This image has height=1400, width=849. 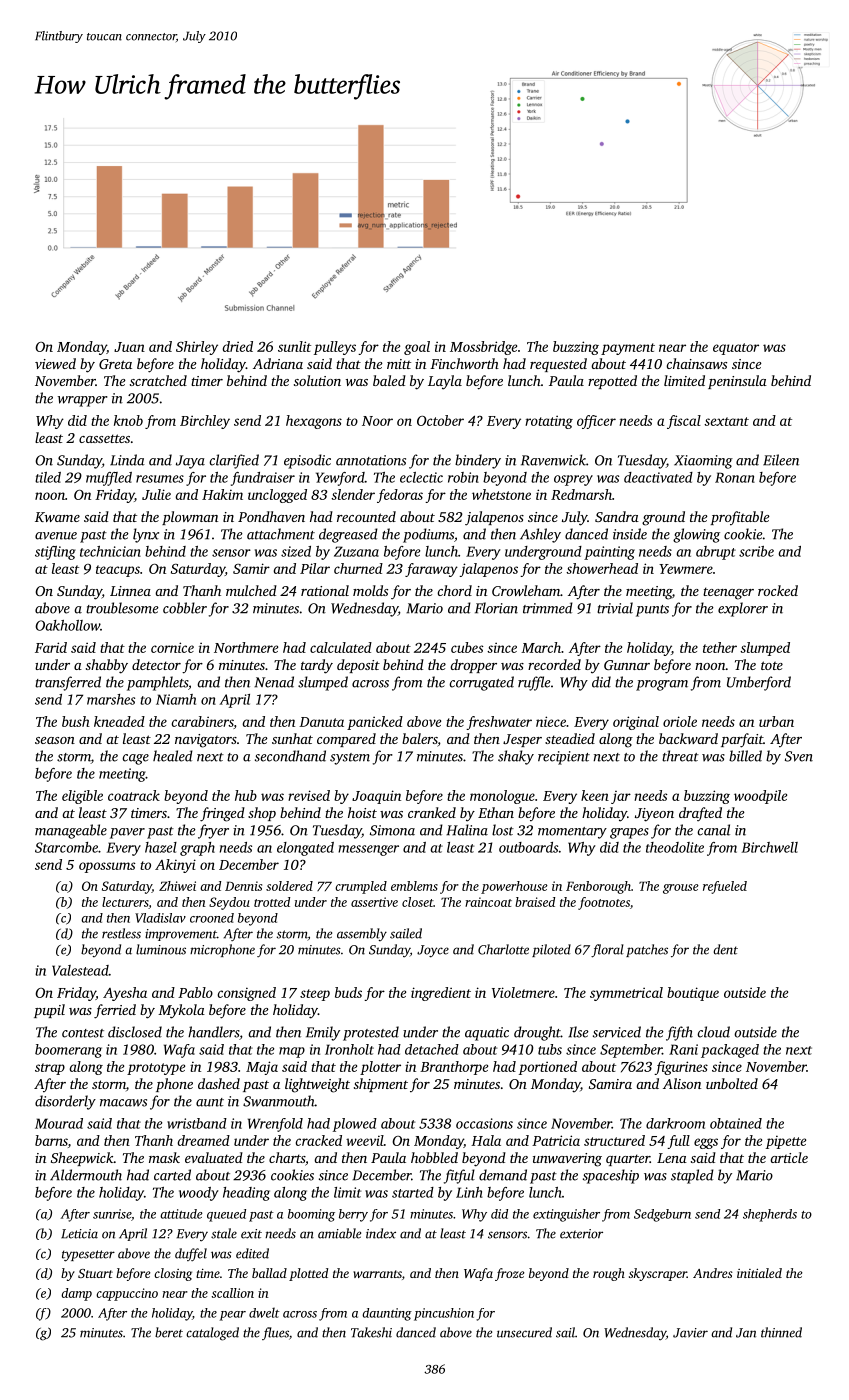 I want to click on wristband, so click(x=197, y=1123).
